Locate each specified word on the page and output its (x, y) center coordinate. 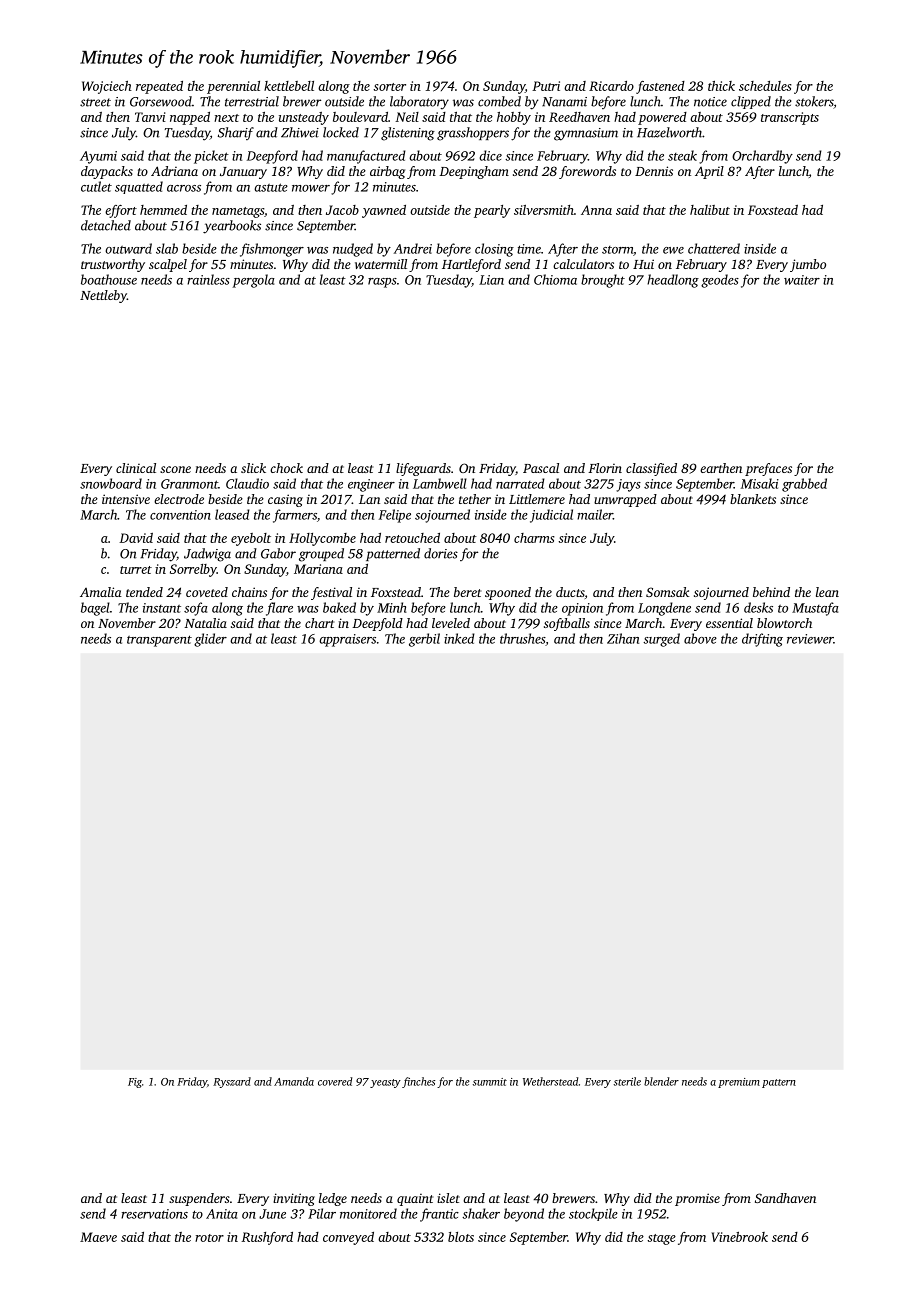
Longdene (664, 609)
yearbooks (232, 227)
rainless (208, 279)
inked (459, 638)
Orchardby (762, 157)
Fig (135, 1083)
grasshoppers (473, 134)
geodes (720, 281)
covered (335, 1081)
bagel (95, 609)
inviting (294, 1199)
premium (739, 1083)
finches (418, 1082)
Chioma (555, 279)
